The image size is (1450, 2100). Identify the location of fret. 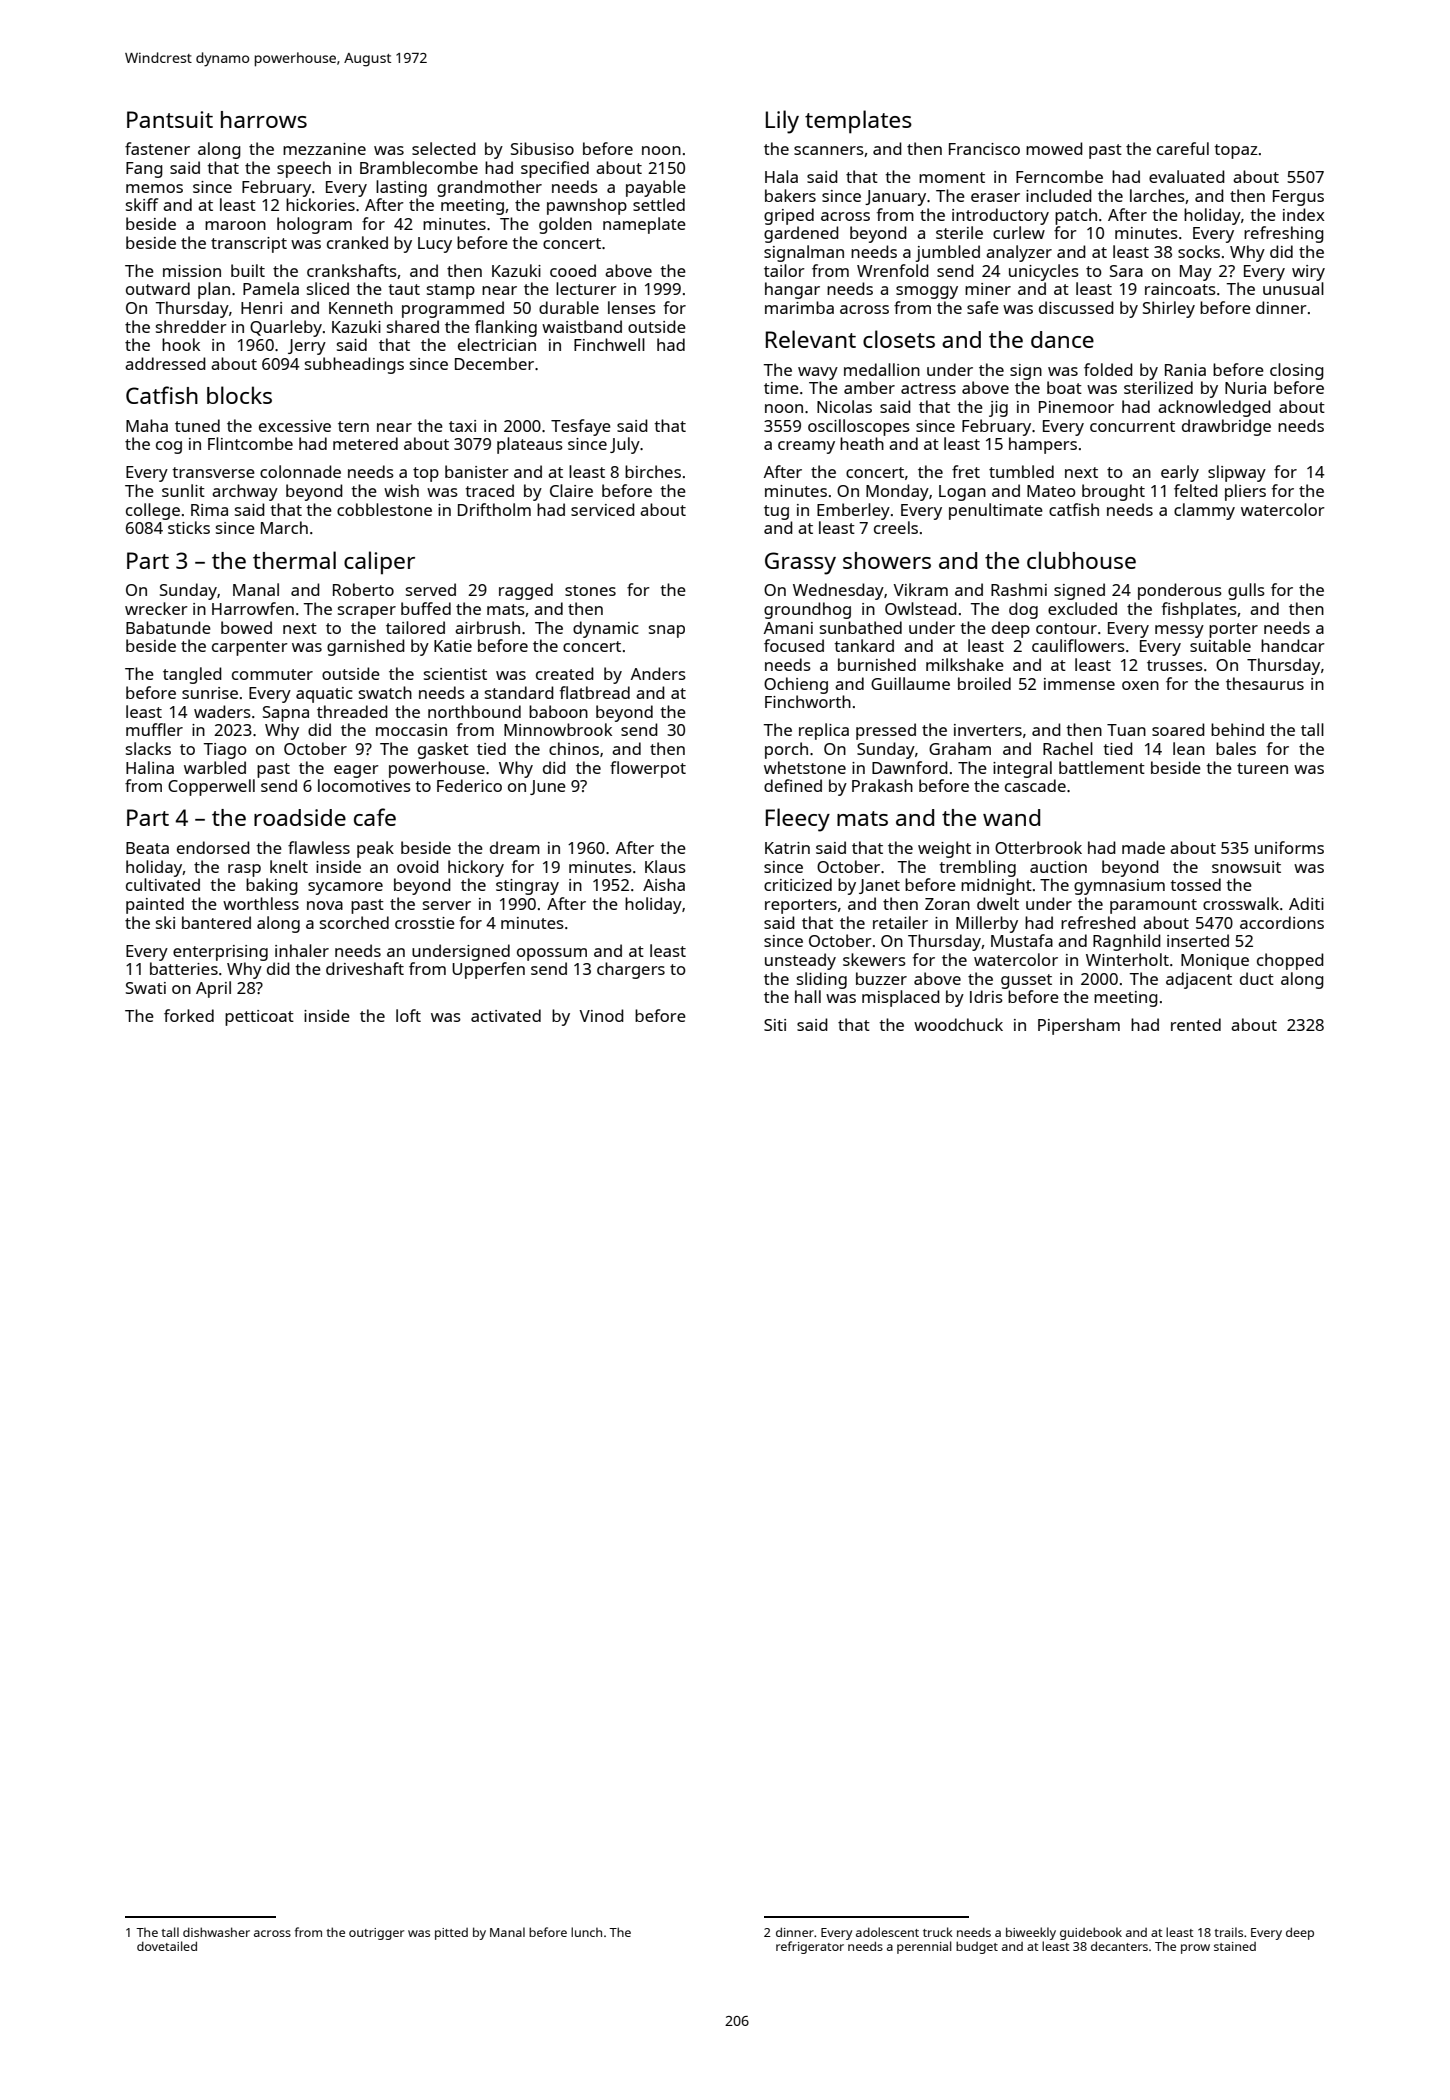
(966, 471).
